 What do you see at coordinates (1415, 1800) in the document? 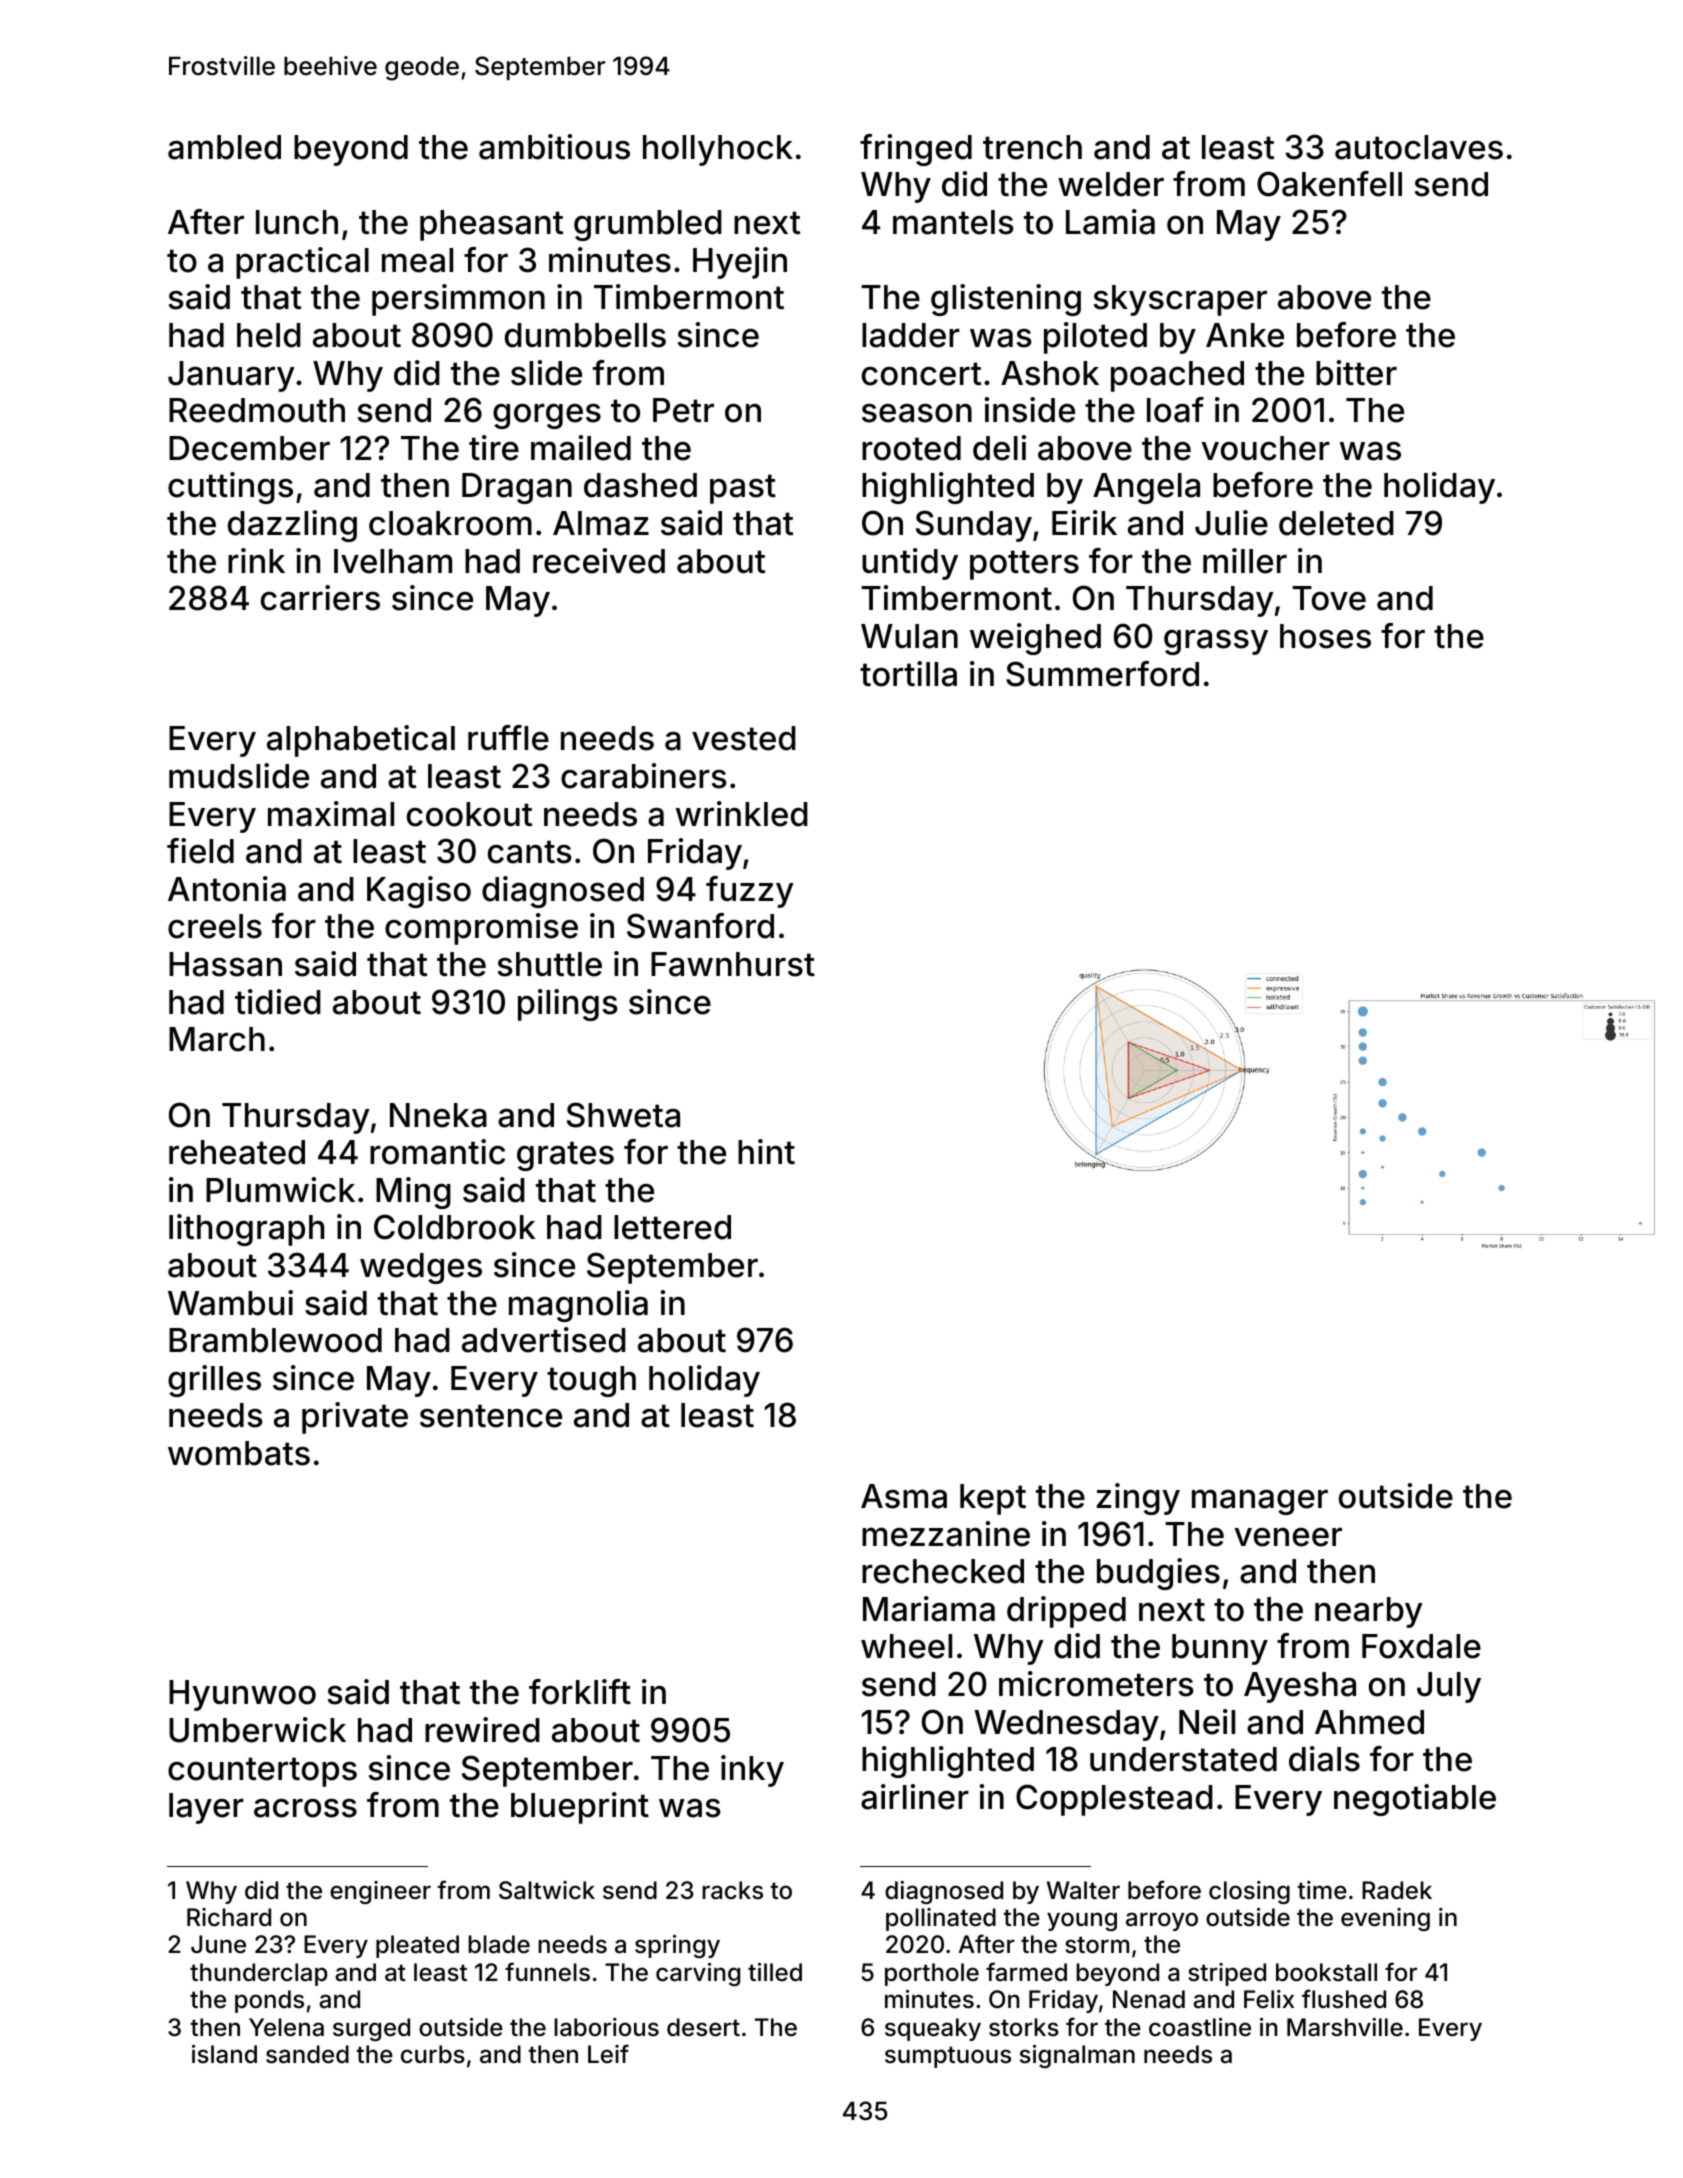
I see `negotiable` at bounding box center [1415, 1800].
